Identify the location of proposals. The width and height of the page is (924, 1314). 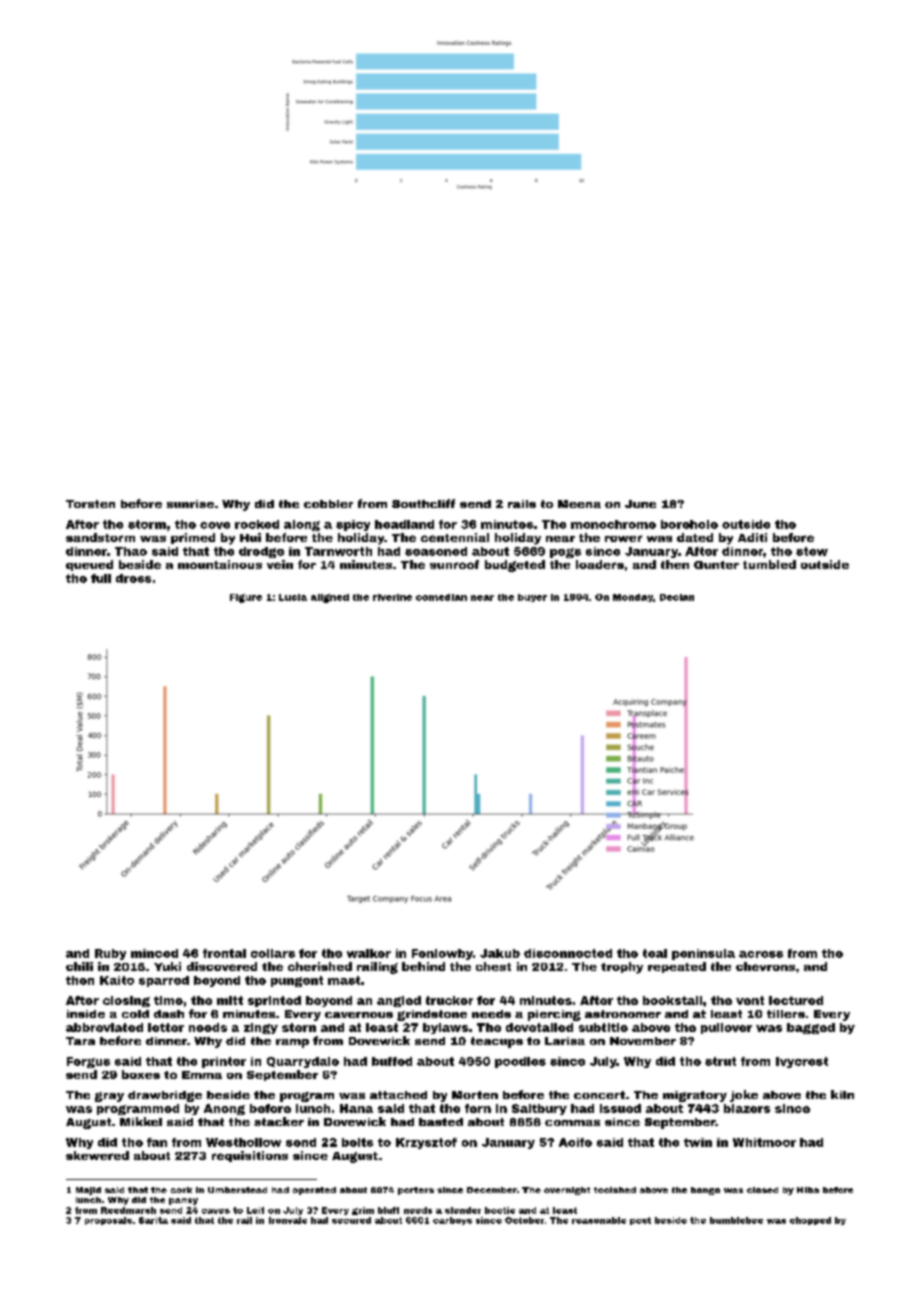
(108, 1221).
